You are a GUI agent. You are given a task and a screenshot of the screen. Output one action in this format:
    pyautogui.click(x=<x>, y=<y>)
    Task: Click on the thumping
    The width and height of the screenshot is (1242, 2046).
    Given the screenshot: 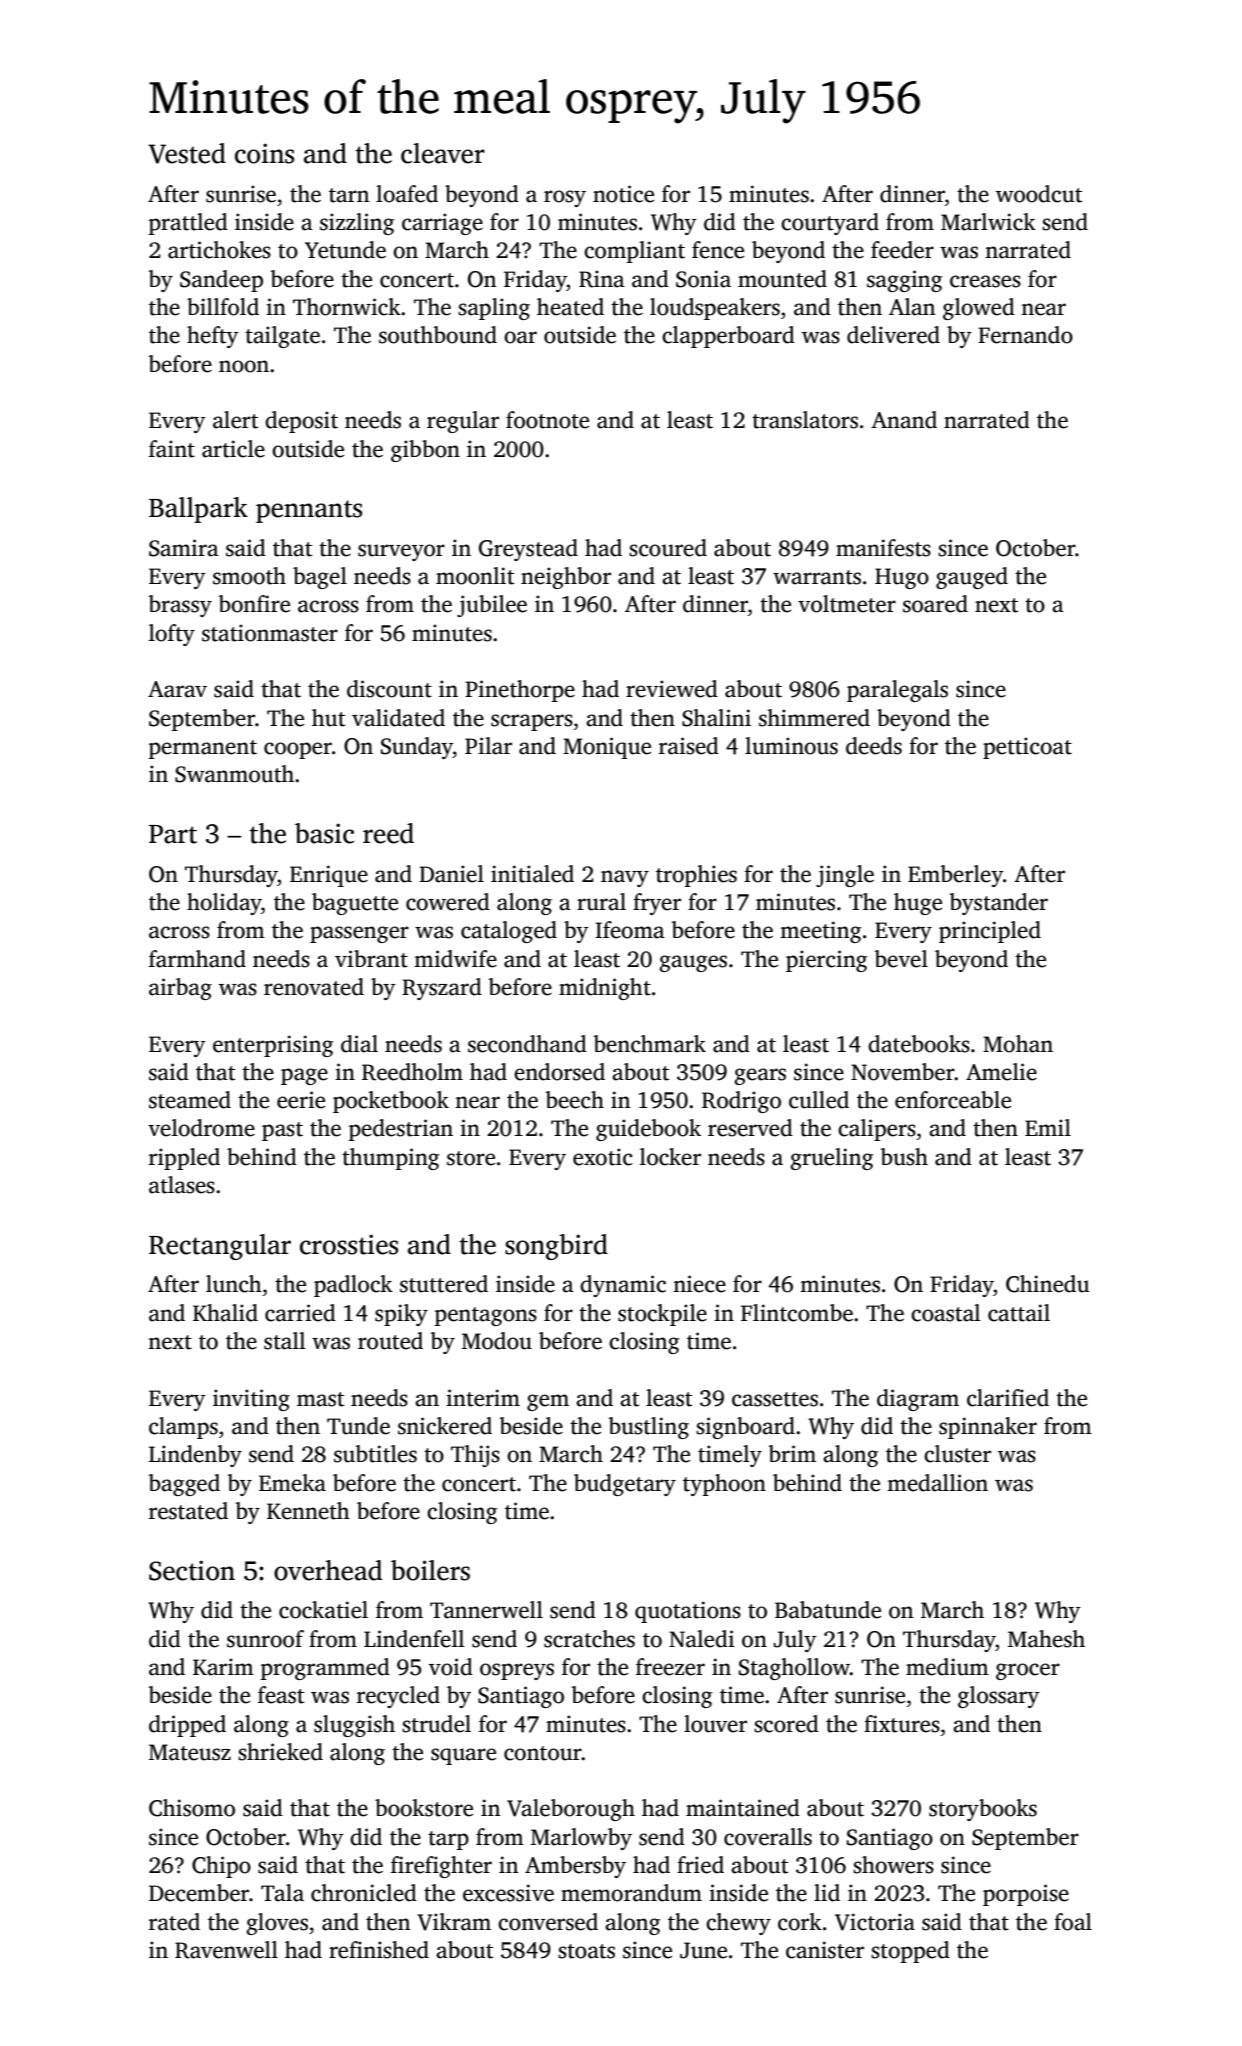 What is the action you would take?
    pyautogui.click(x=390, y=1159)
